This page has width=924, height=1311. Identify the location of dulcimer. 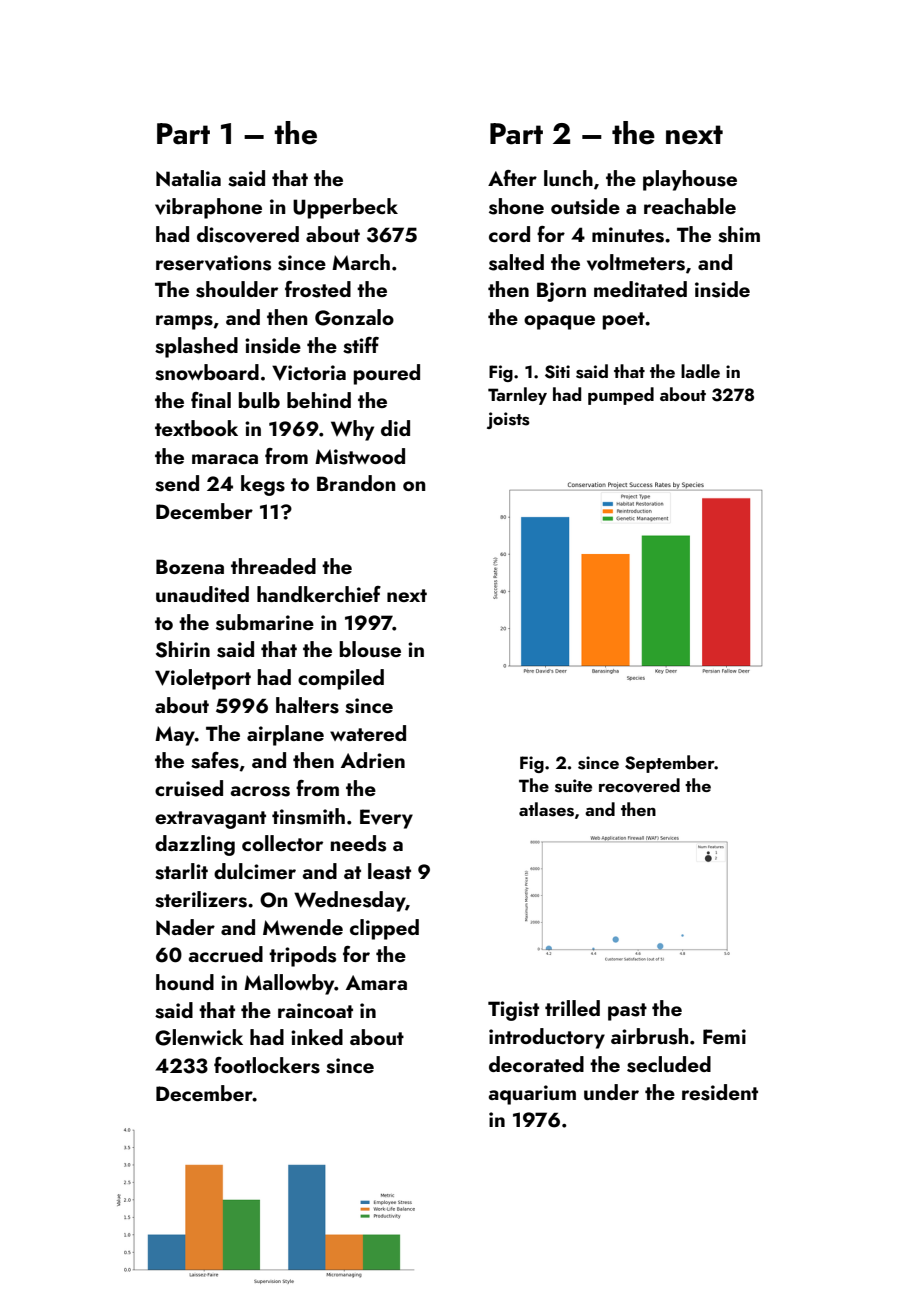
(255, 871).
